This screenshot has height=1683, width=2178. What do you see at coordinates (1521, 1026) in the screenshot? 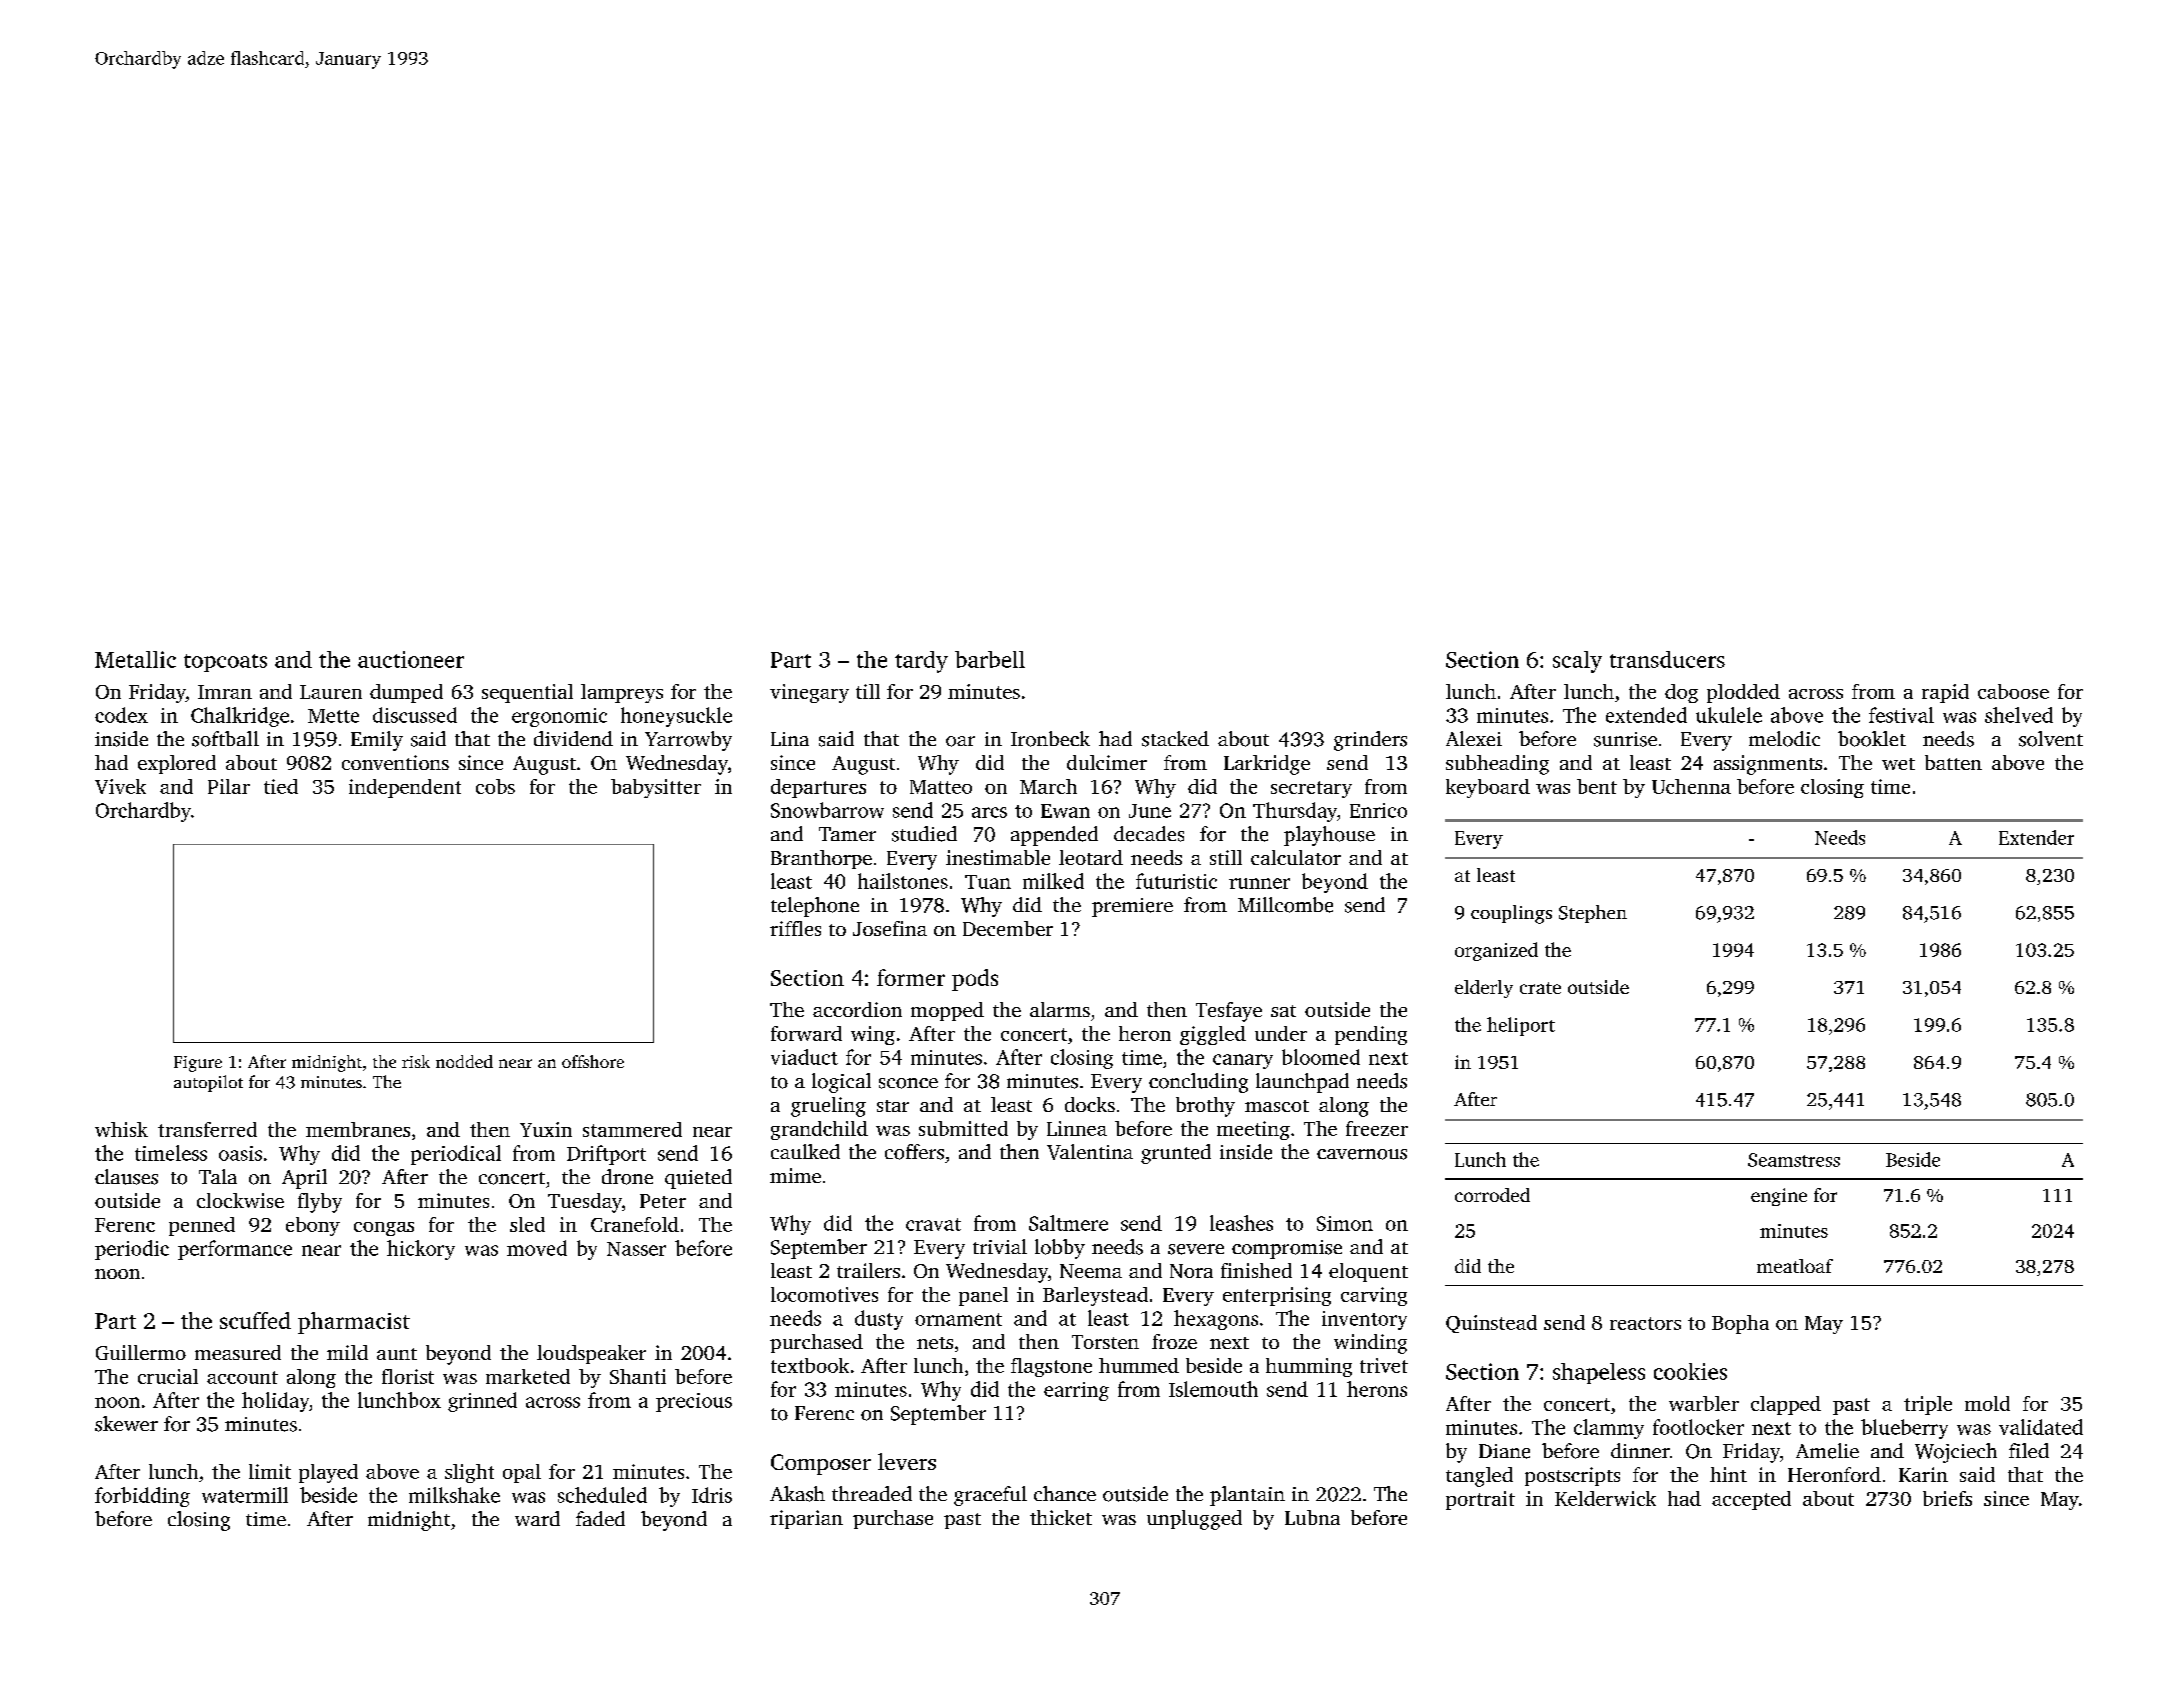
I see `heliport` at bounding box center [1521, 1026].
